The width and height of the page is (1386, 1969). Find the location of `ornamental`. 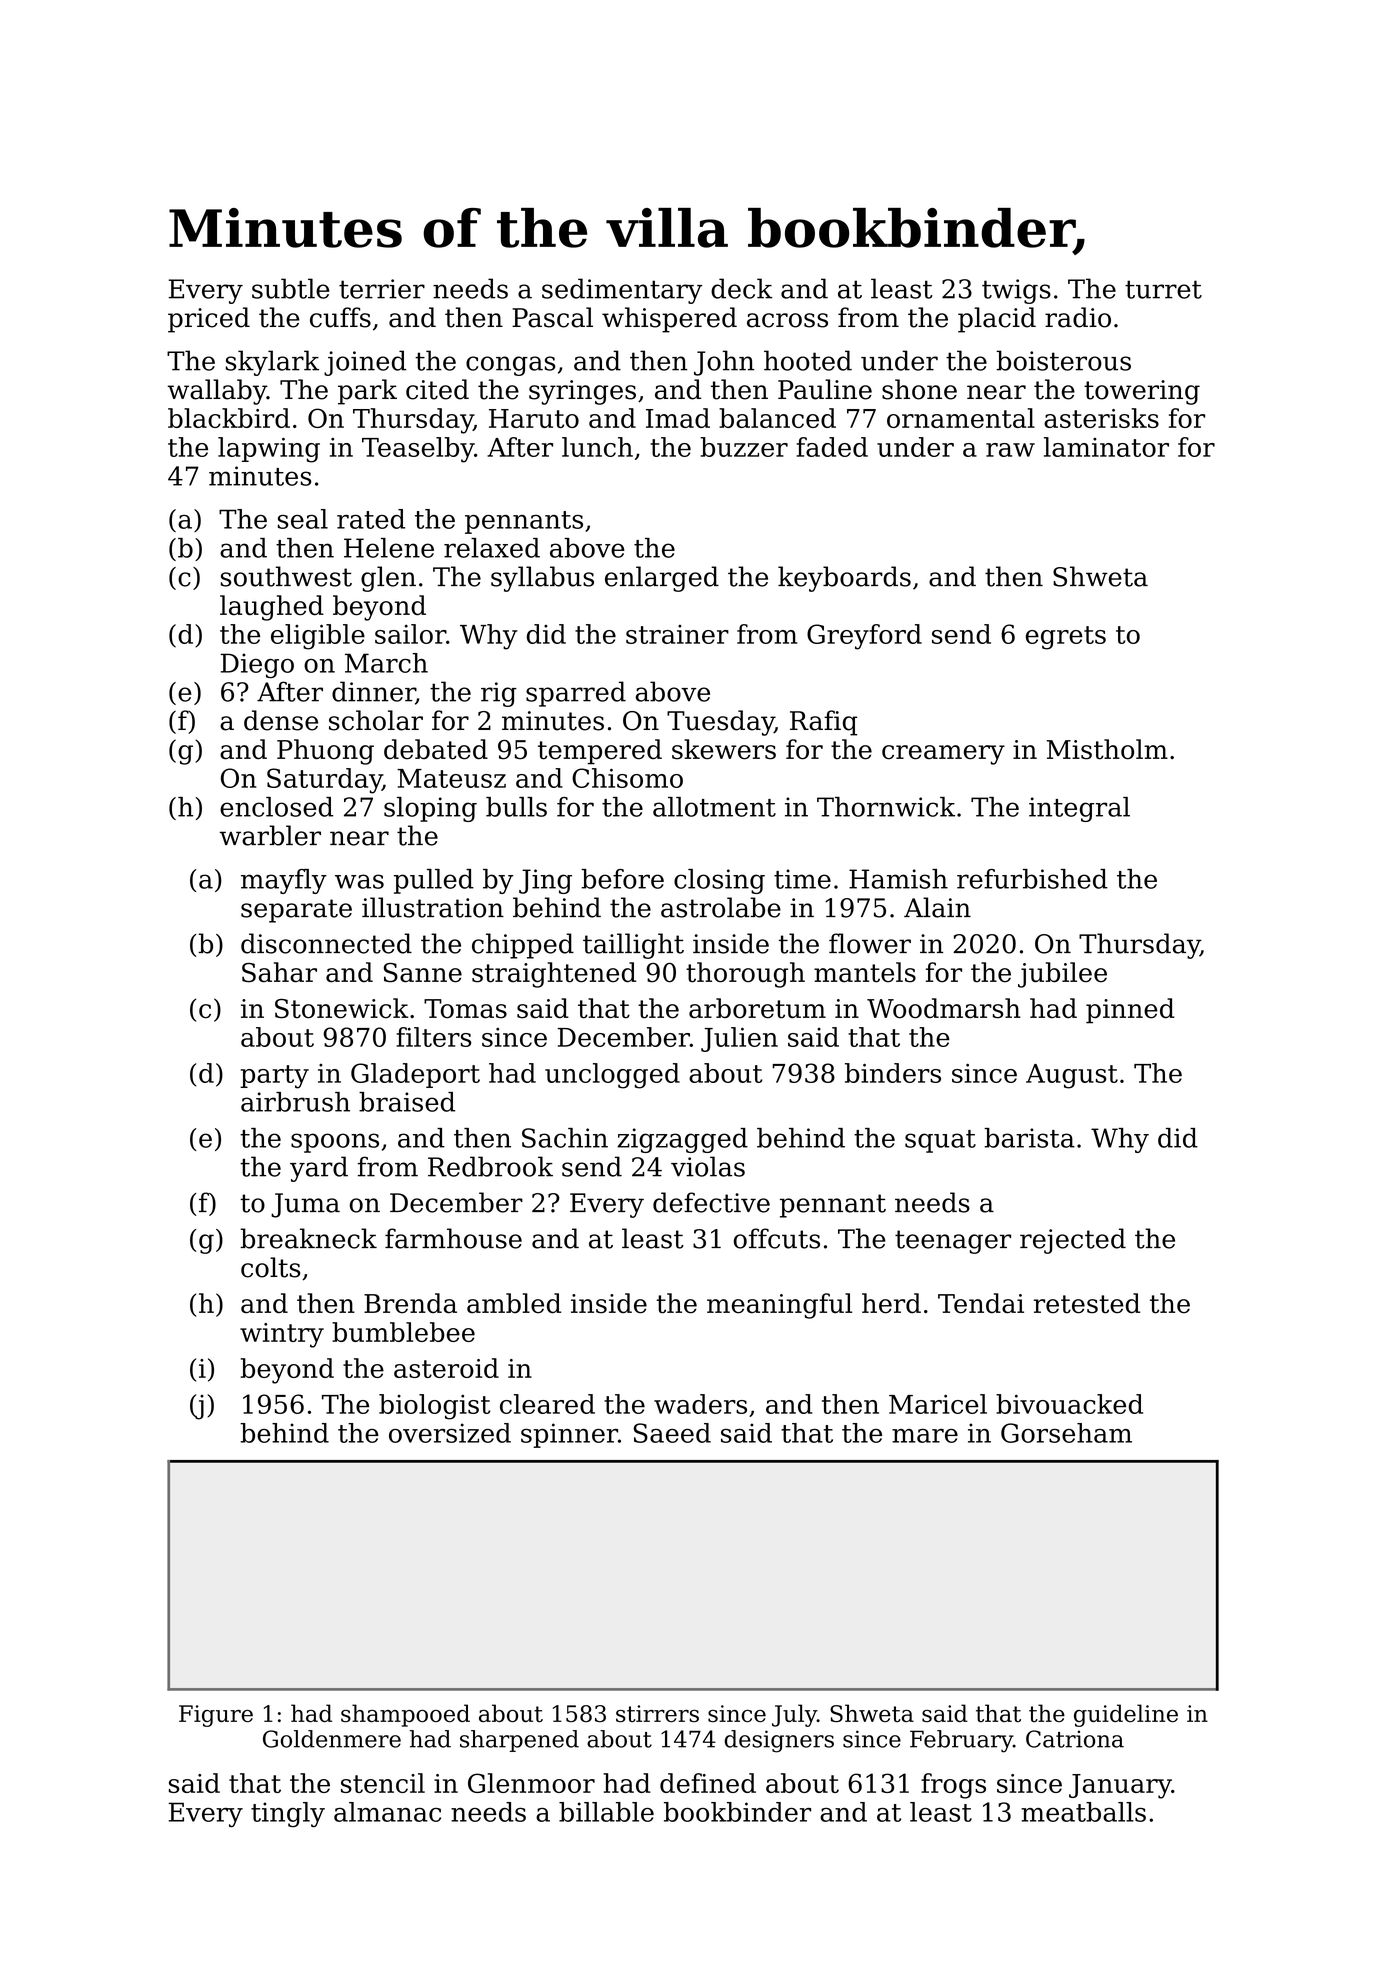

ornamental is located at coordinates (961, 418).
